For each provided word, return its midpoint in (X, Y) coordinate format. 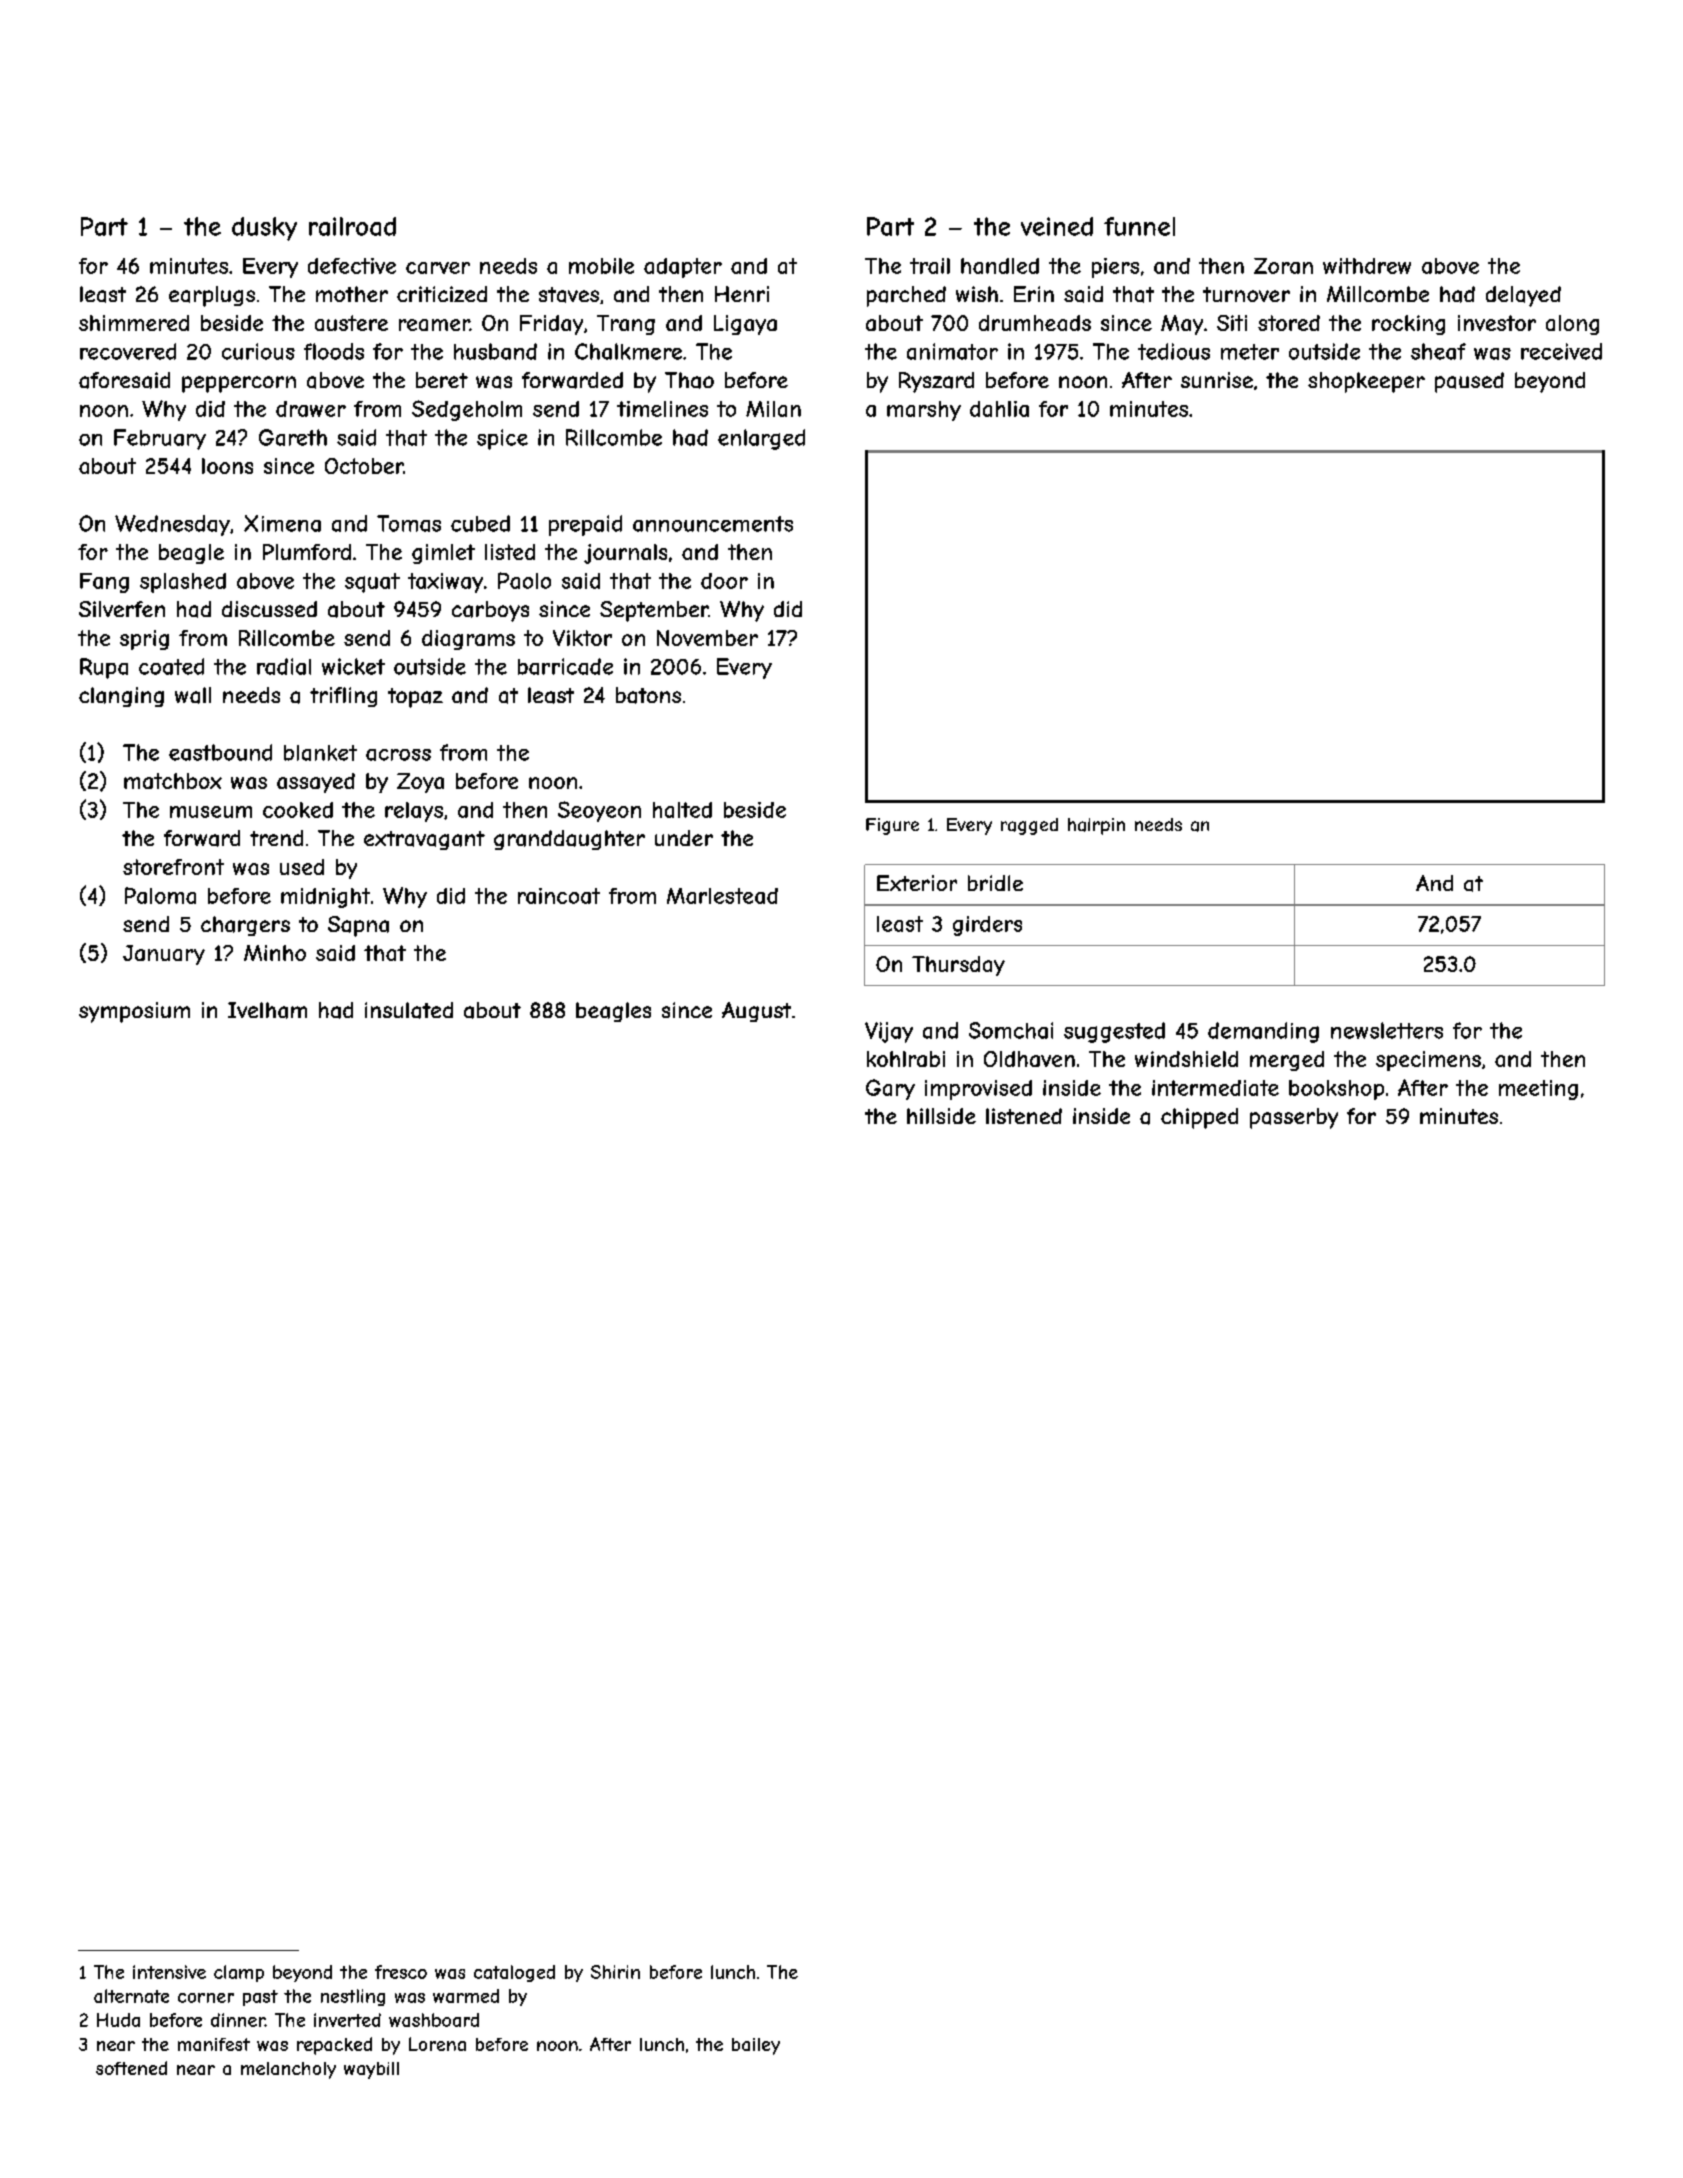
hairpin (1096, 826)
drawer (311, 409)
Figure (892, 826)
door (724, 581)
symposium (134, 1012)
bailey (756, 2046)
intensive (169, 1972)
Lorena (437, 2044)
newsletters (1387, 1030)
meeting (1538, 1090)
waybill (371, 2070)
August (756, 1012)
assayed (316, 783)
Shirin (615, 1972)
